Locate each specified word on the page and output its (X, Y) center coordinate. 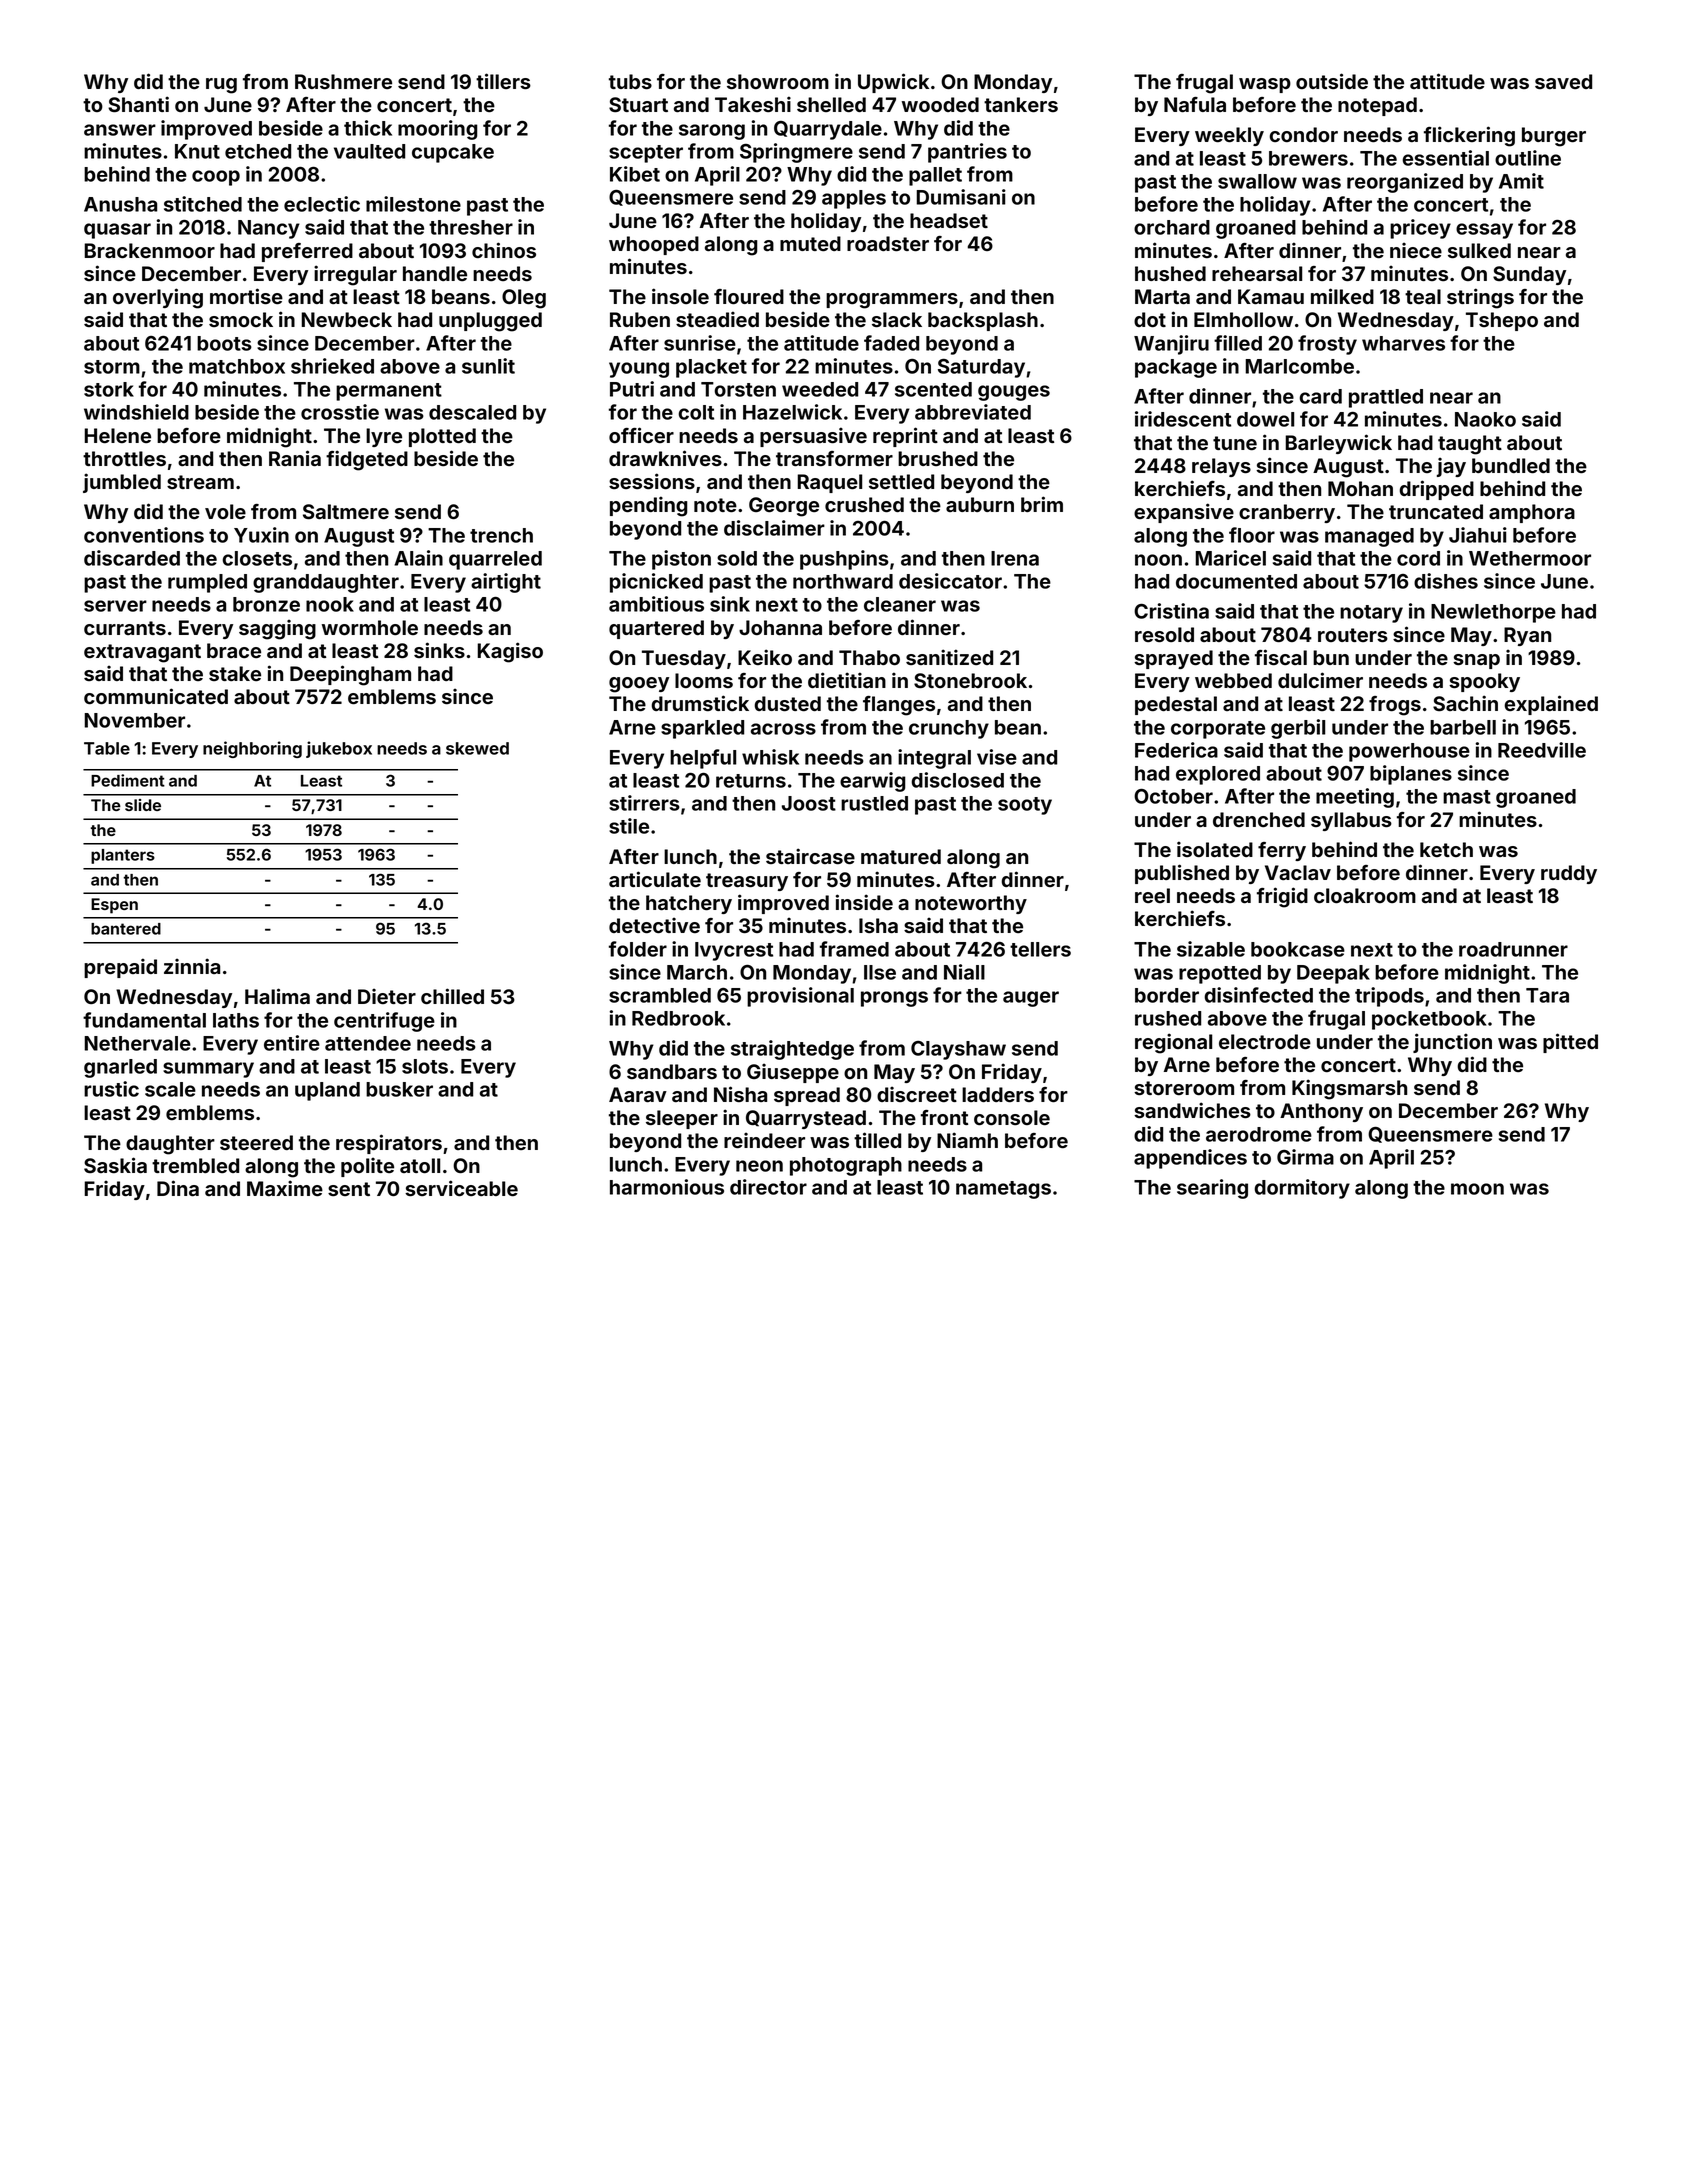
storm (112, 367)
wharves (1403, 343)
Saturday (981, 368)
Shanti (138, 104)
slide (143, 805)
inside (864, 902)
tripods (1389, 997)
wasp (1265, 85)
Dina (178, 1188)
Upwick (893, 83)
